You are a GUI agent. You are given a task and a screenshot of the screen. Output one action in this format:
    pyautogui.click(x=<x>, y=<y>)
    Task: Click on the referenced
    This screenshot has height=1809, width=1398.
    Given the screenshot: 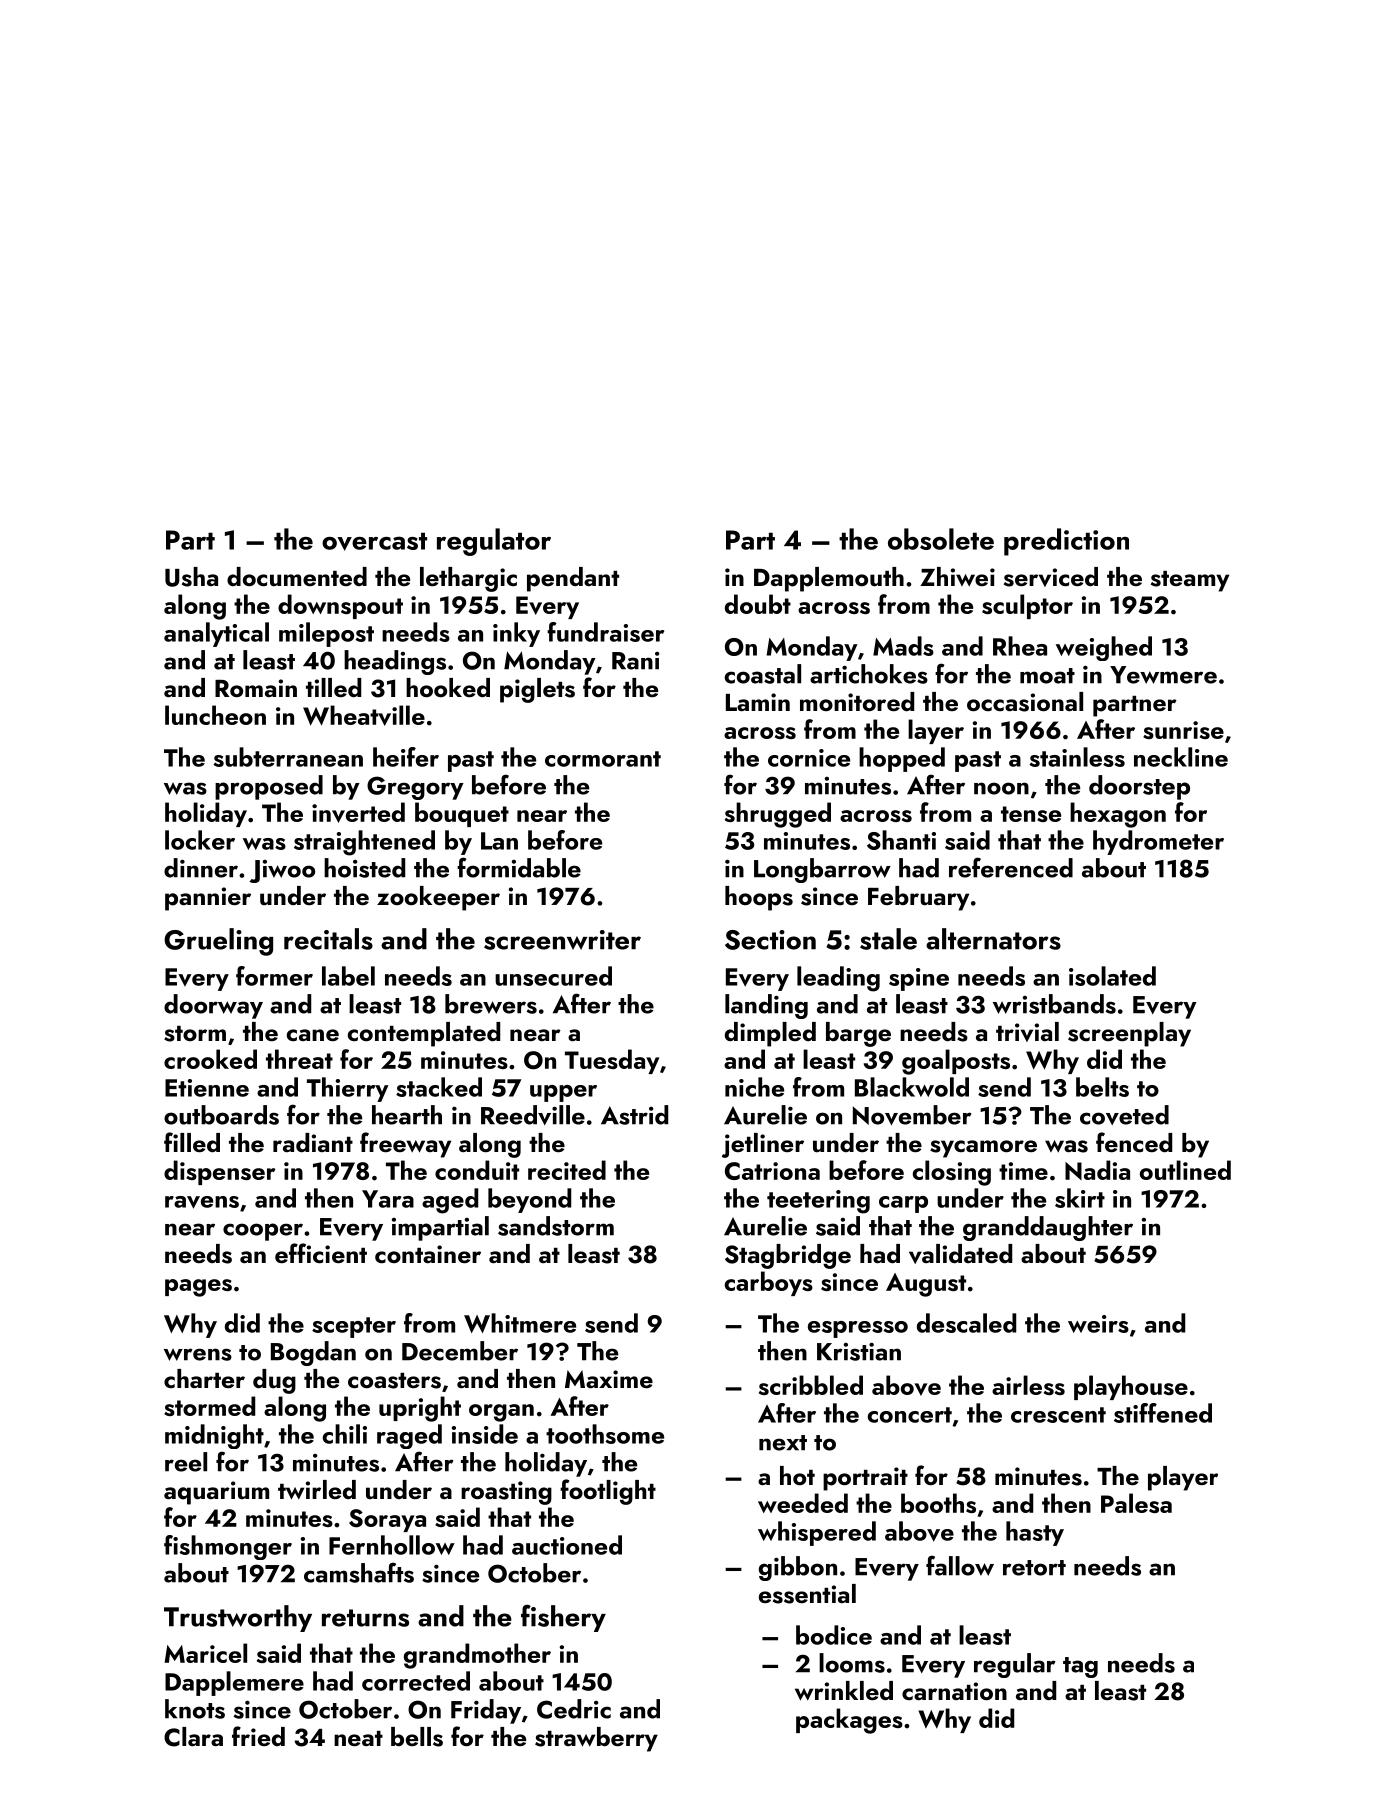 What is the action you would take?
    pyautogui.click(x=1011, y=867)
